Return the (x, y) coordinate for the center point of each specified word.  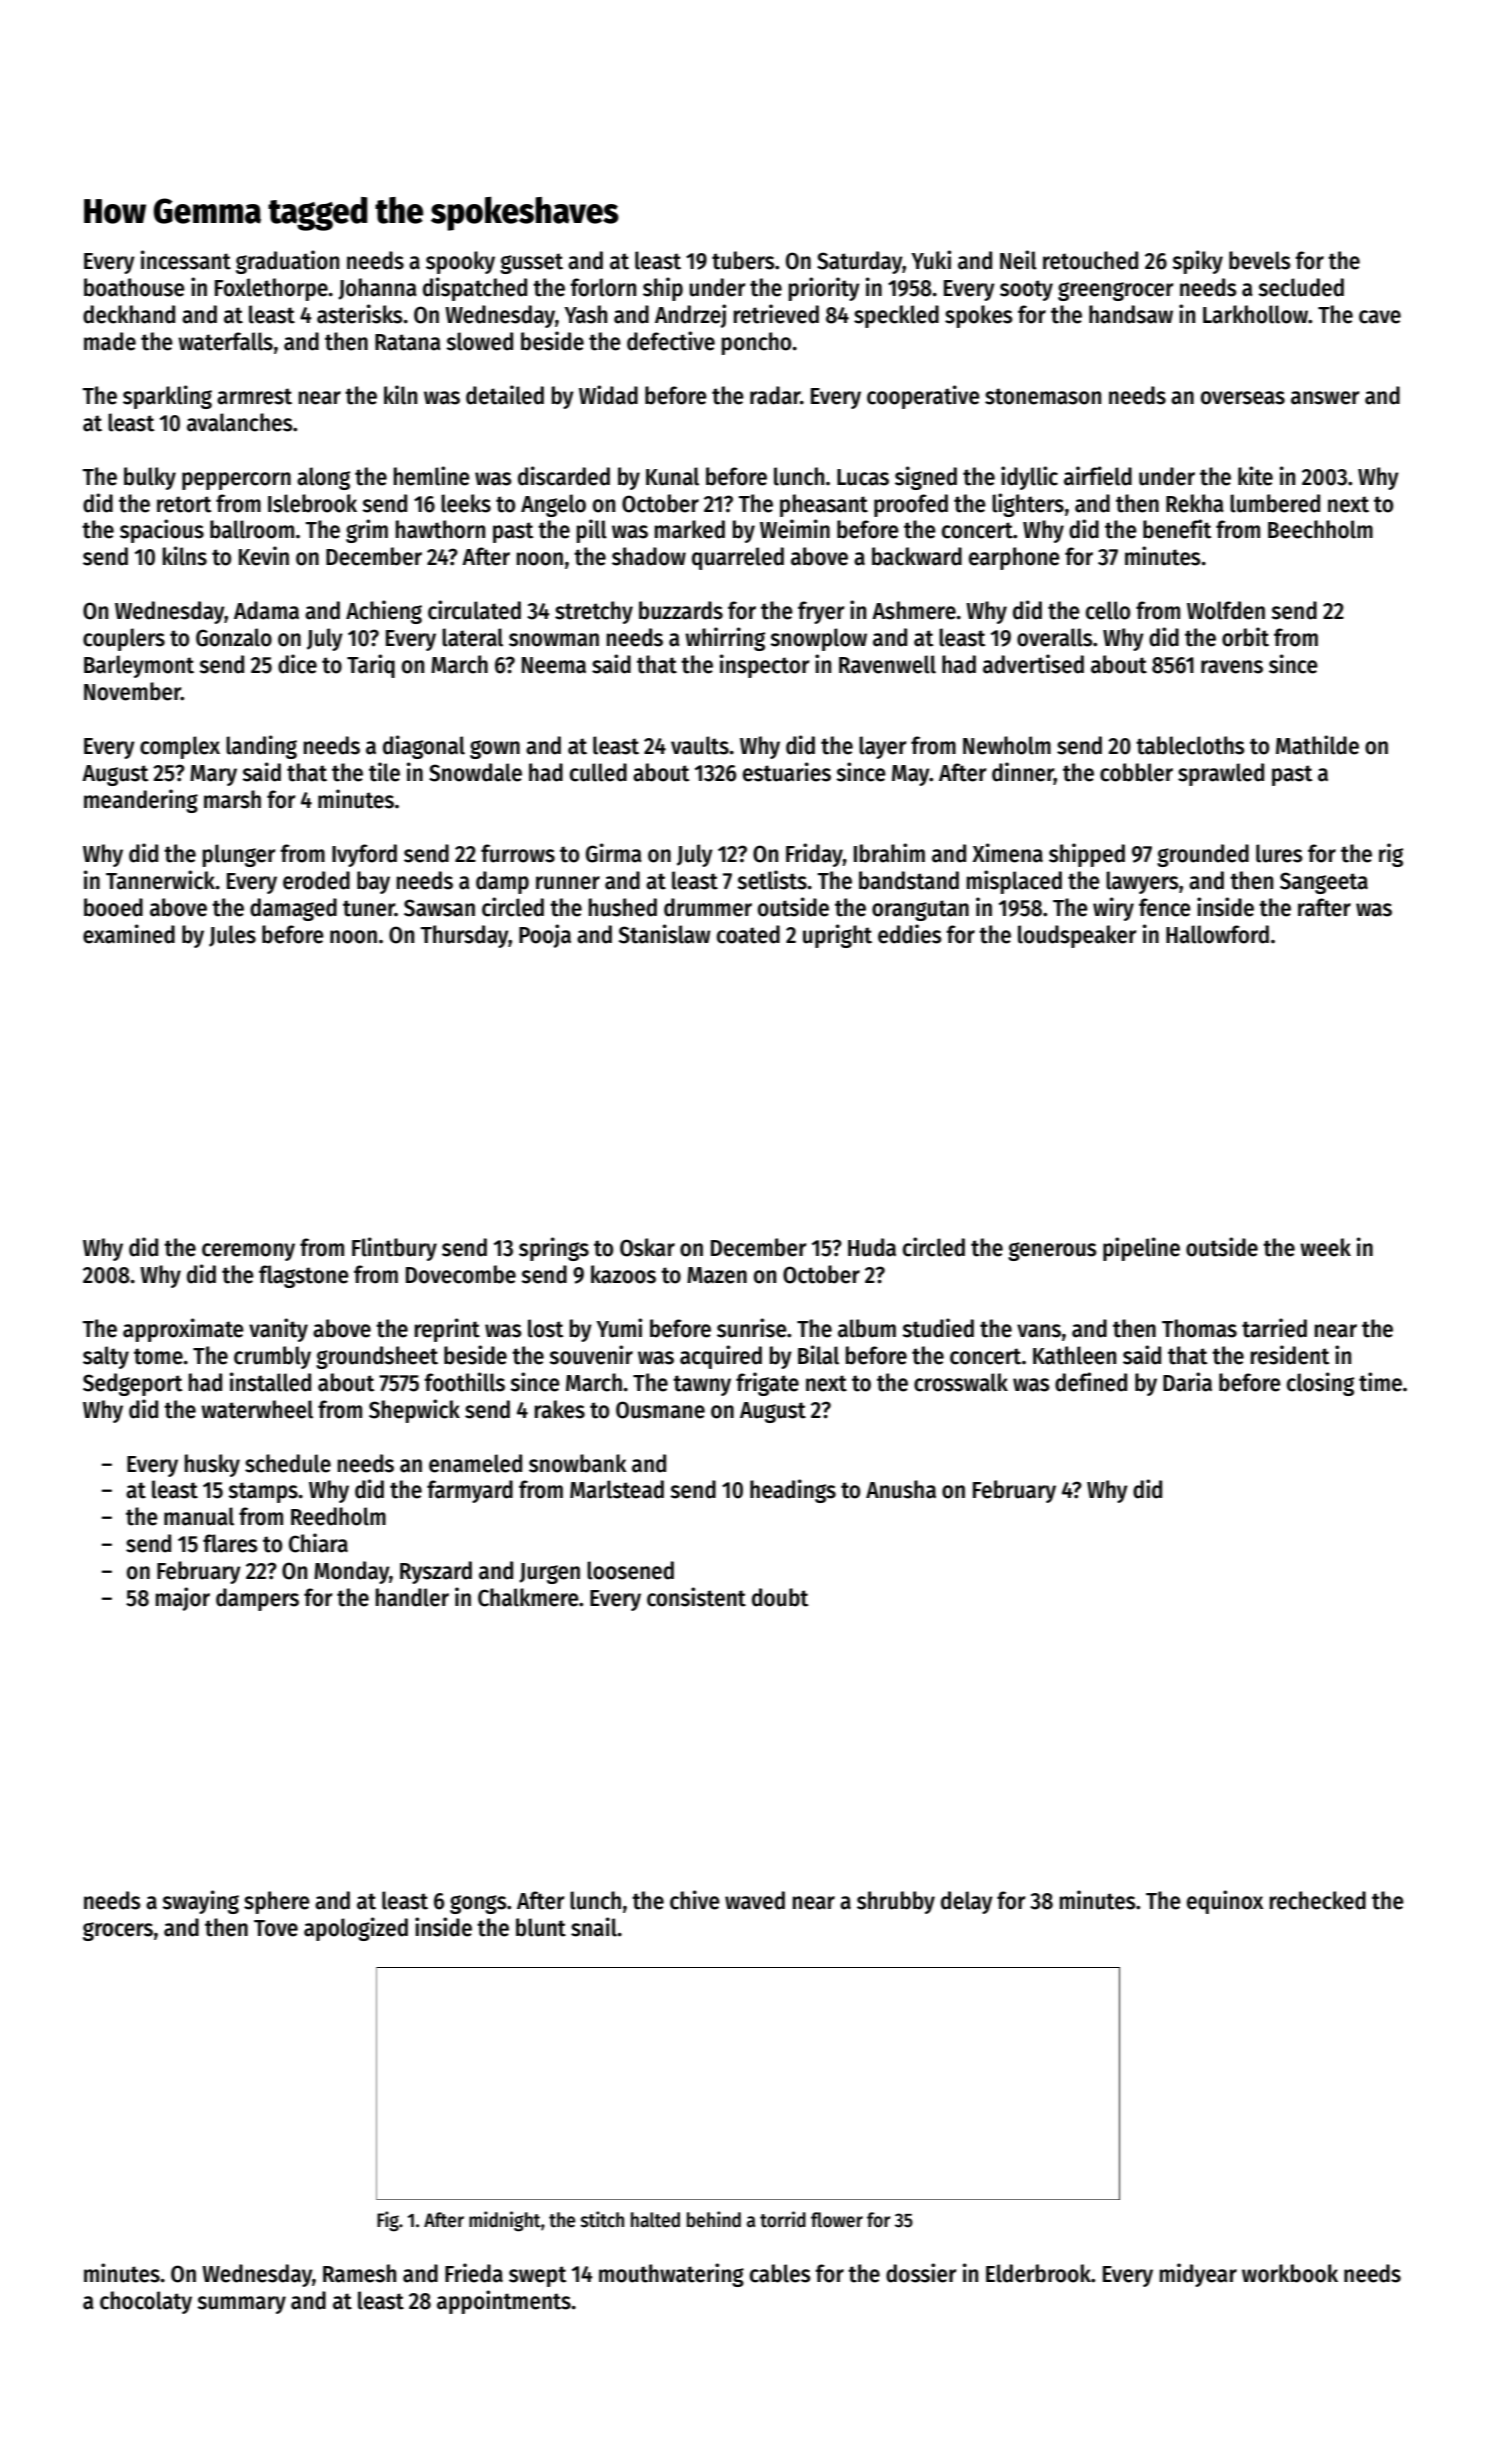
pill (592, 531)
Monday (351, 1572)
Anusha (901, 1489)
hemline (432, 476)
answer (1325, 398)
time (1380, 1382)
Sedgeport (132, 1384)
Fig (388, 2221)
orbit (1245, 637)
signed (926, 478)
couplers (124, 639)
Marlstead (617, 1489)
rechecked (1318, 1900)
